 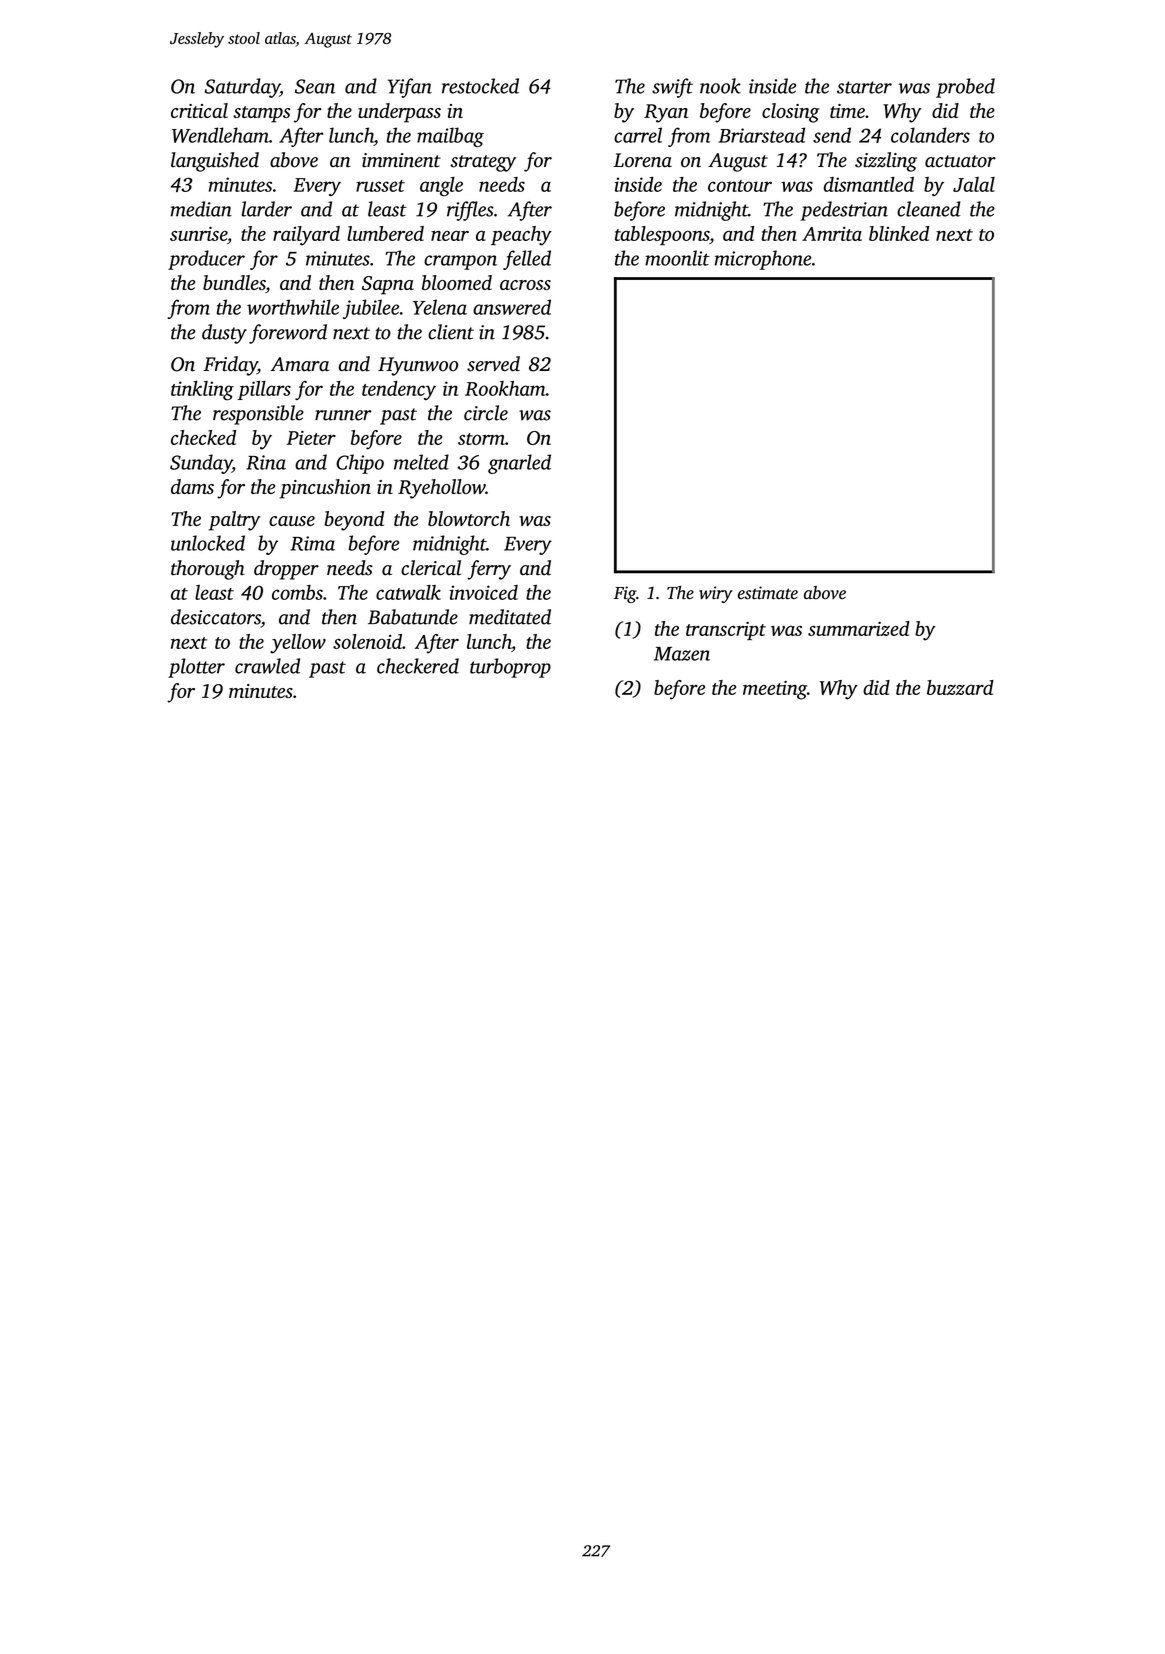 I want to click on Friday, so click(x=230, y=366).
